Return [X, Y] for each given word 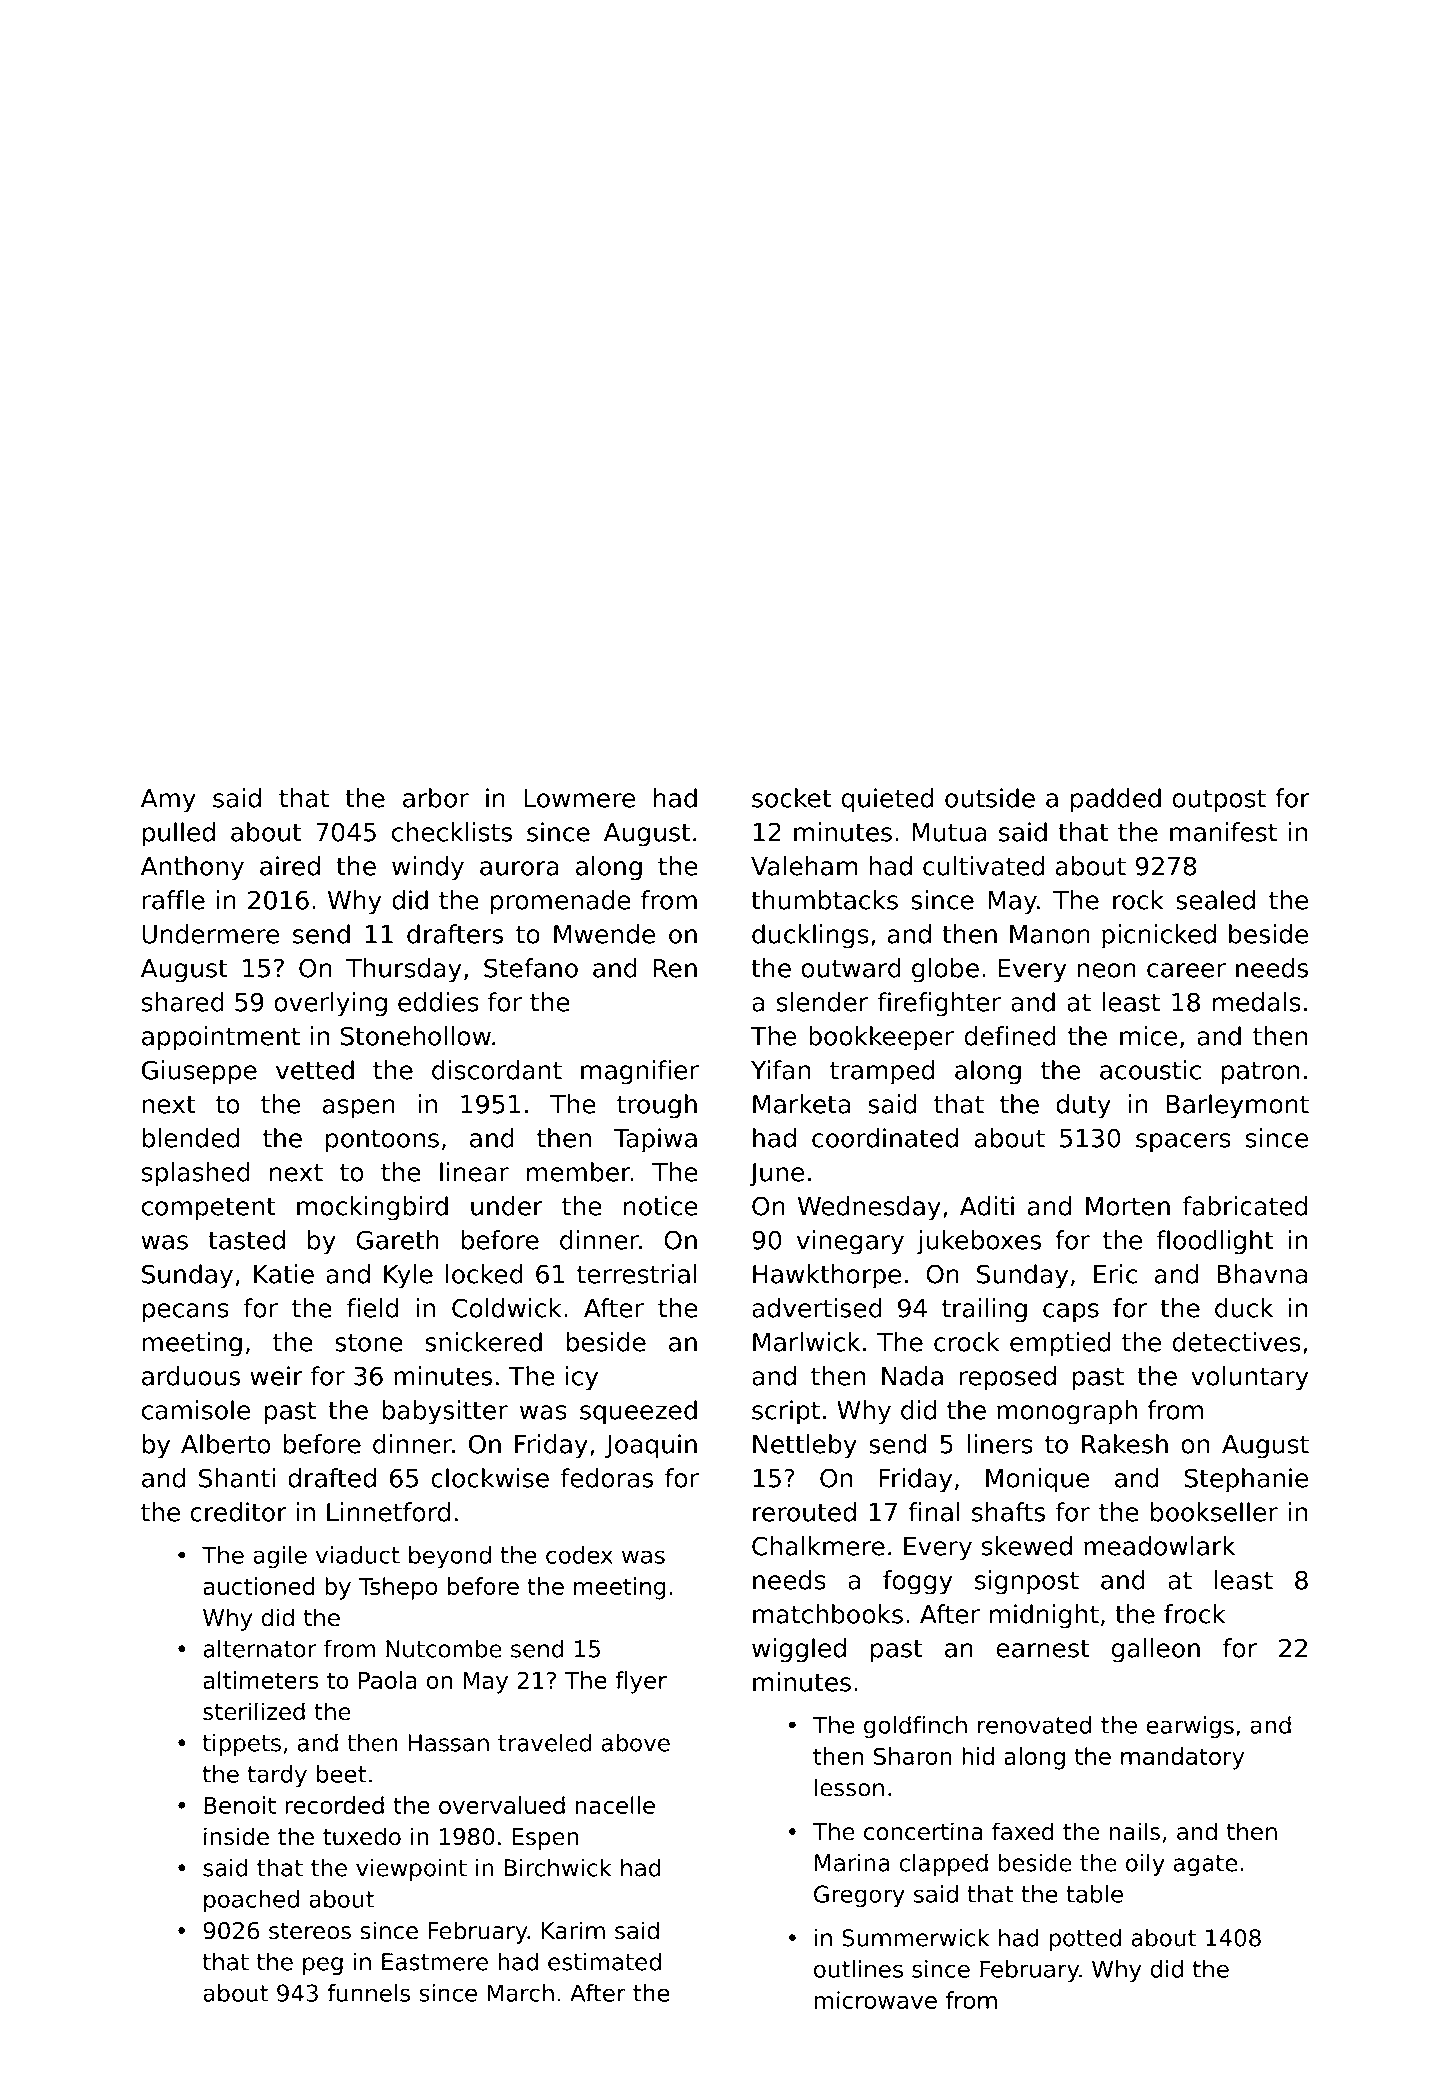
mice [1148, 1036]
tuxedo [362, 1836]
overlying [330, 1004]
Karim [573, 1930]
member [579, 1172]
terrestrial [637, 1274]
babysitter [445, 1412]
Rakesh [1125, 1444]
